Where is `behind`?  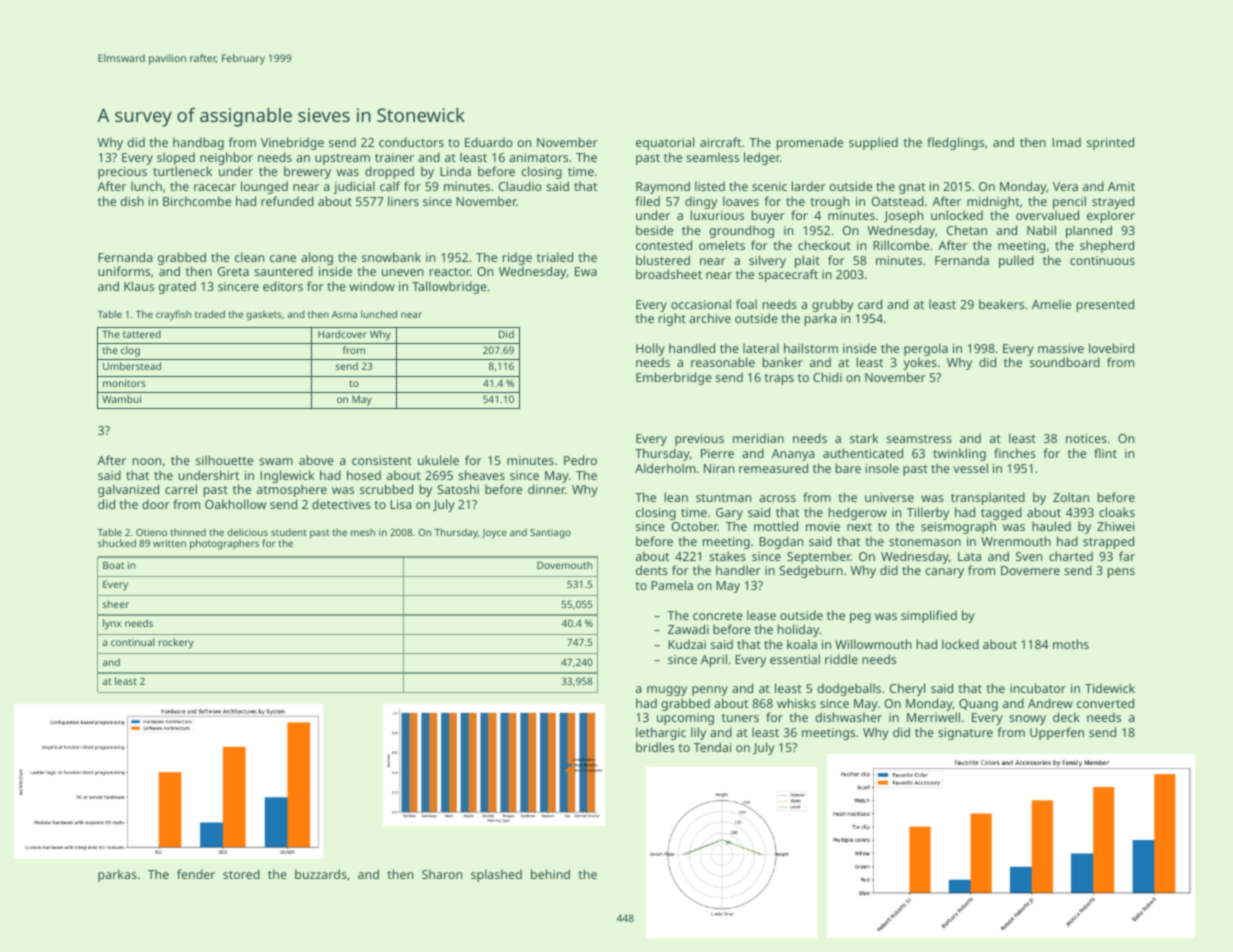 behind is located at coordinates (550, 874).
